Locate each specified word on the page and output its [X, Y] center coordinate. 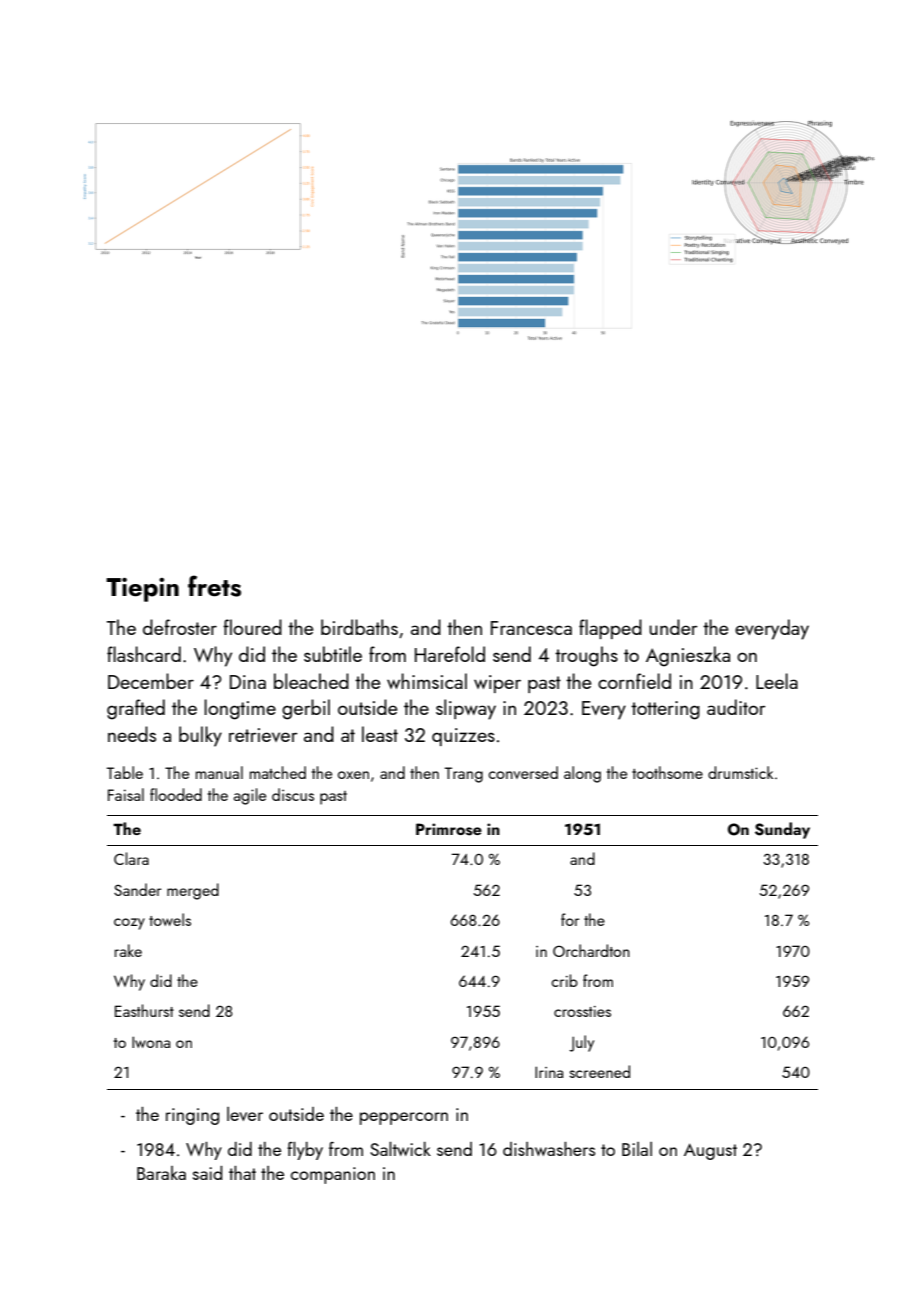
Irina [549, 1072]
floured [252, 627]
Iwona [151, 1042]
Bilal [637, 1149]
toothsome [667, 772]
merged [193, 891]
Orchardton [591, 950]
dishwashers [549, 1149]
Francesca [531, 628]
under [673, 627]
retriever [263, 735]
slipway [466, 709]
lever [245, 1114]
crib [564, 980]
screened [599, 1071]
